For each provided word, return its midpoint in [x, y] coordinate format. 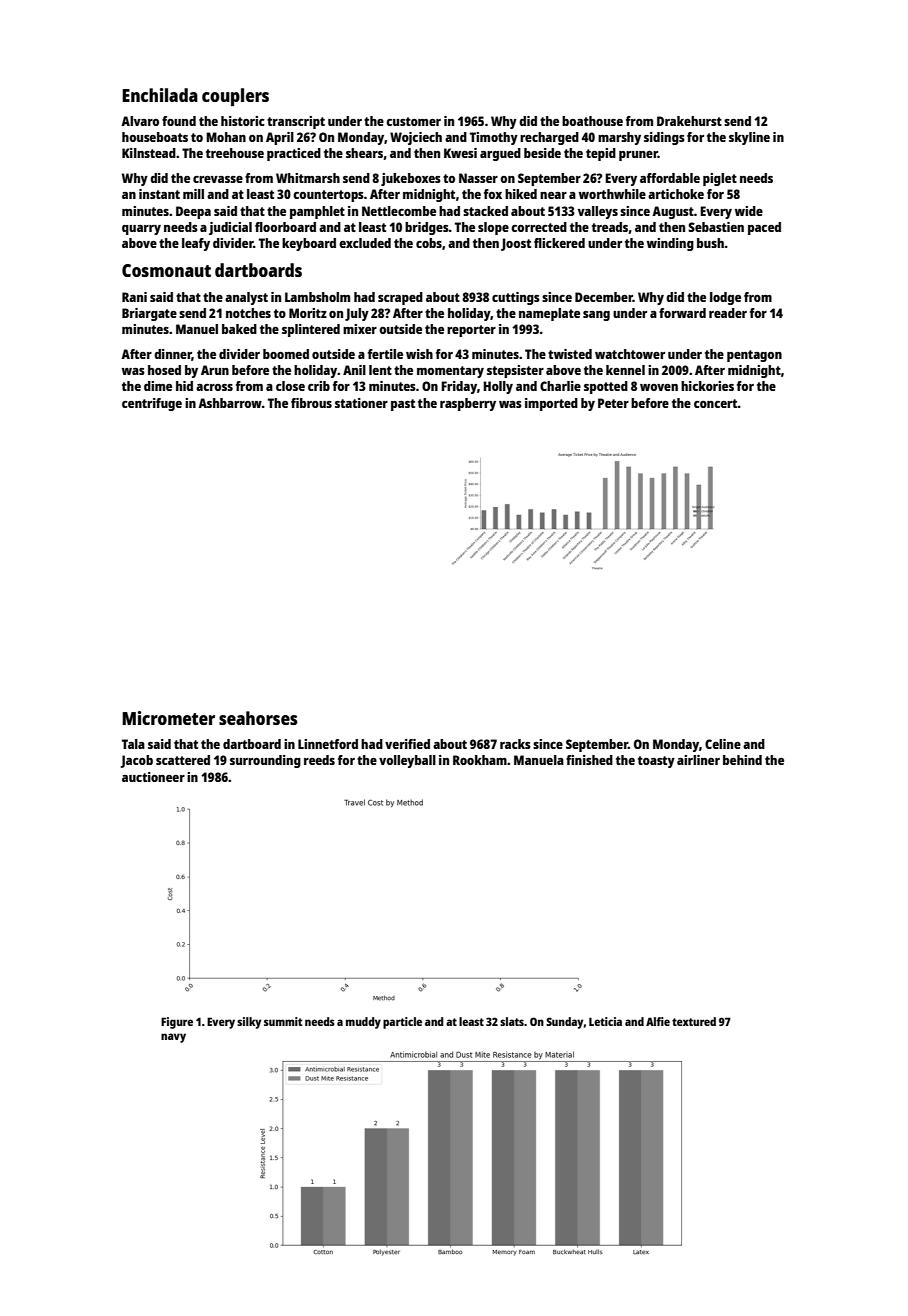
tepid [601, 154]
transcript [296, 122]
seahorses [258, 718]
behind [742, 760]
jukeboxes [411, 179]
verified [407, 744]
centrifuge [152, 404]
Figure [177, 1023]
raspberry [468, 404]
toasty [656, 762]
